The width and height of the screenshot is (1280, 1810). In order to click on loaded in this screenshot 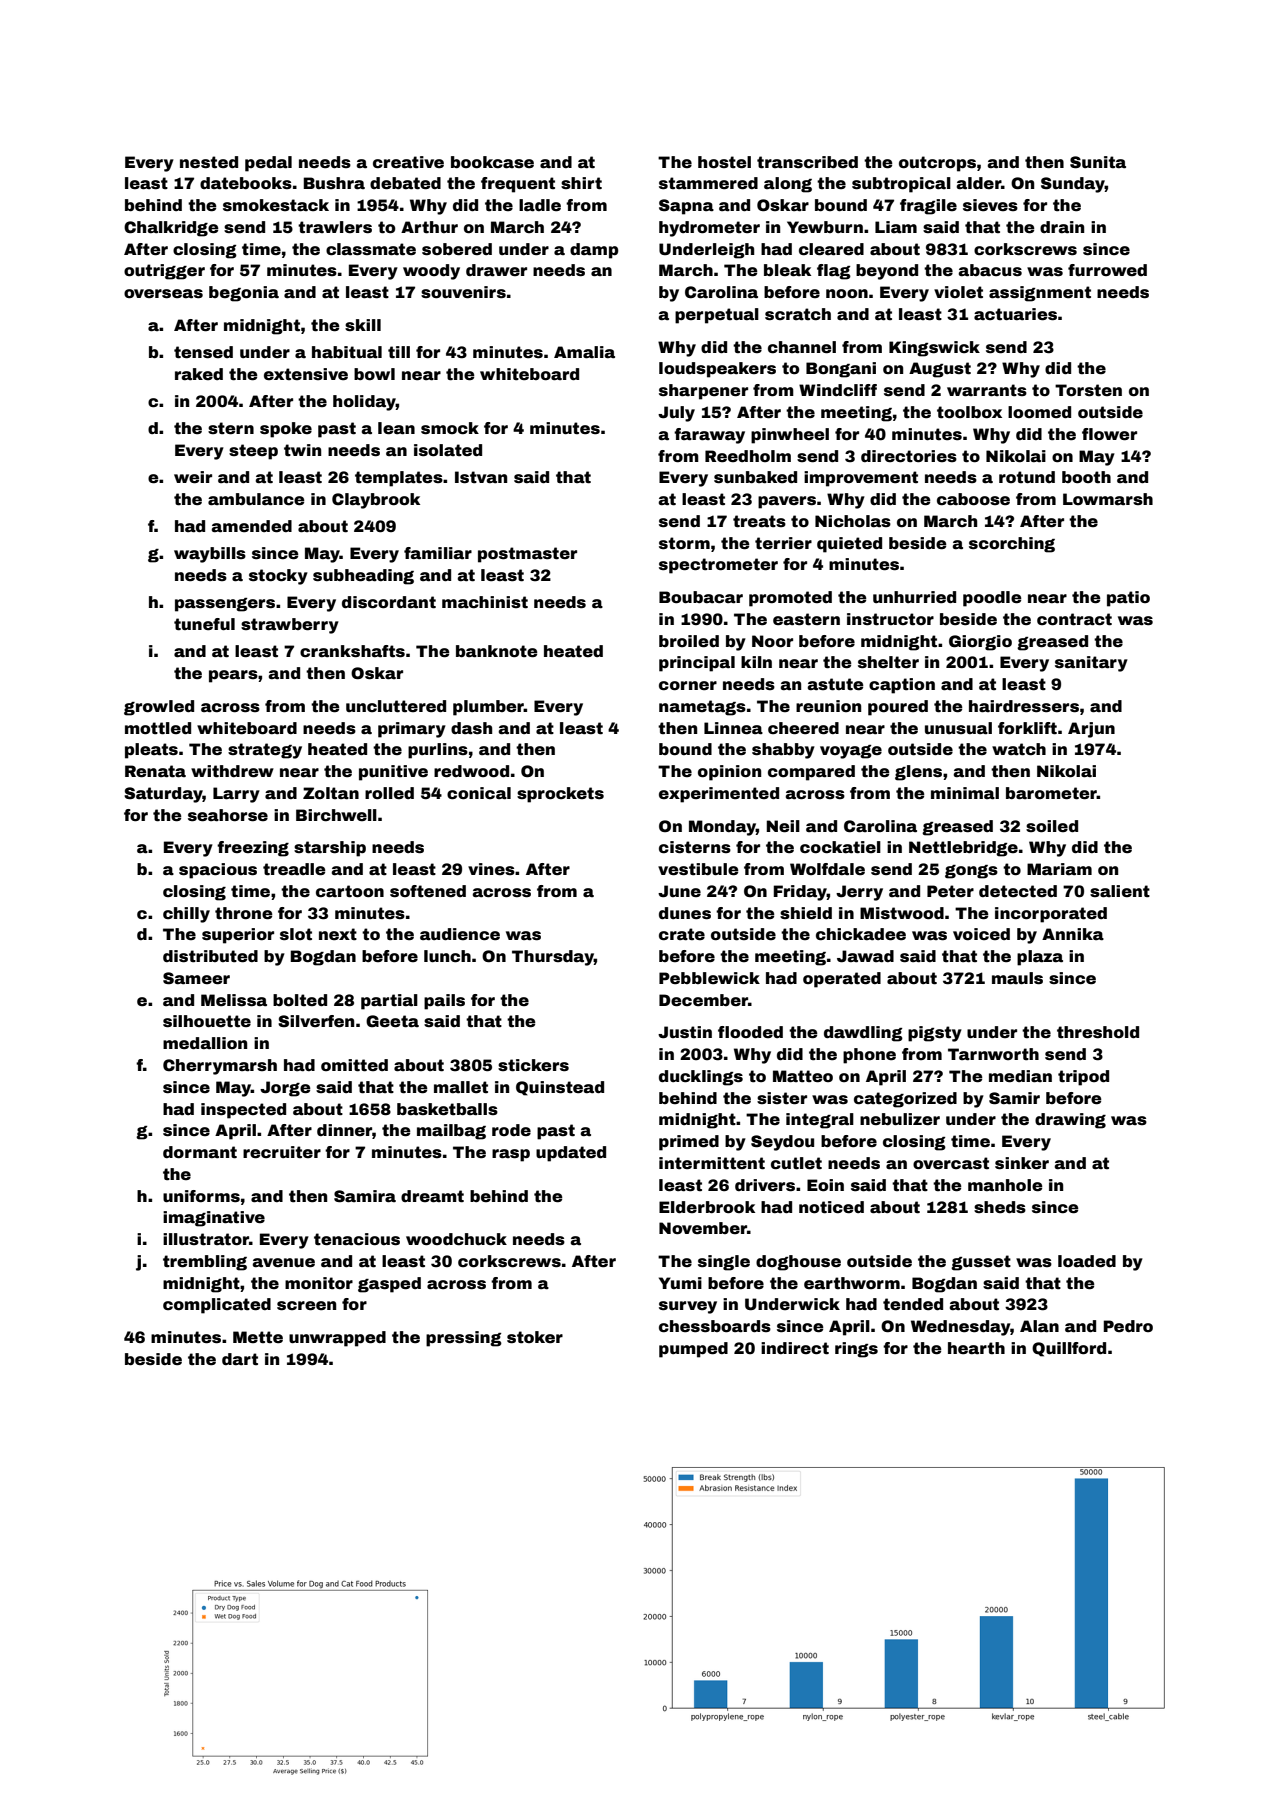, I will do `click(1087, 1261)`.
